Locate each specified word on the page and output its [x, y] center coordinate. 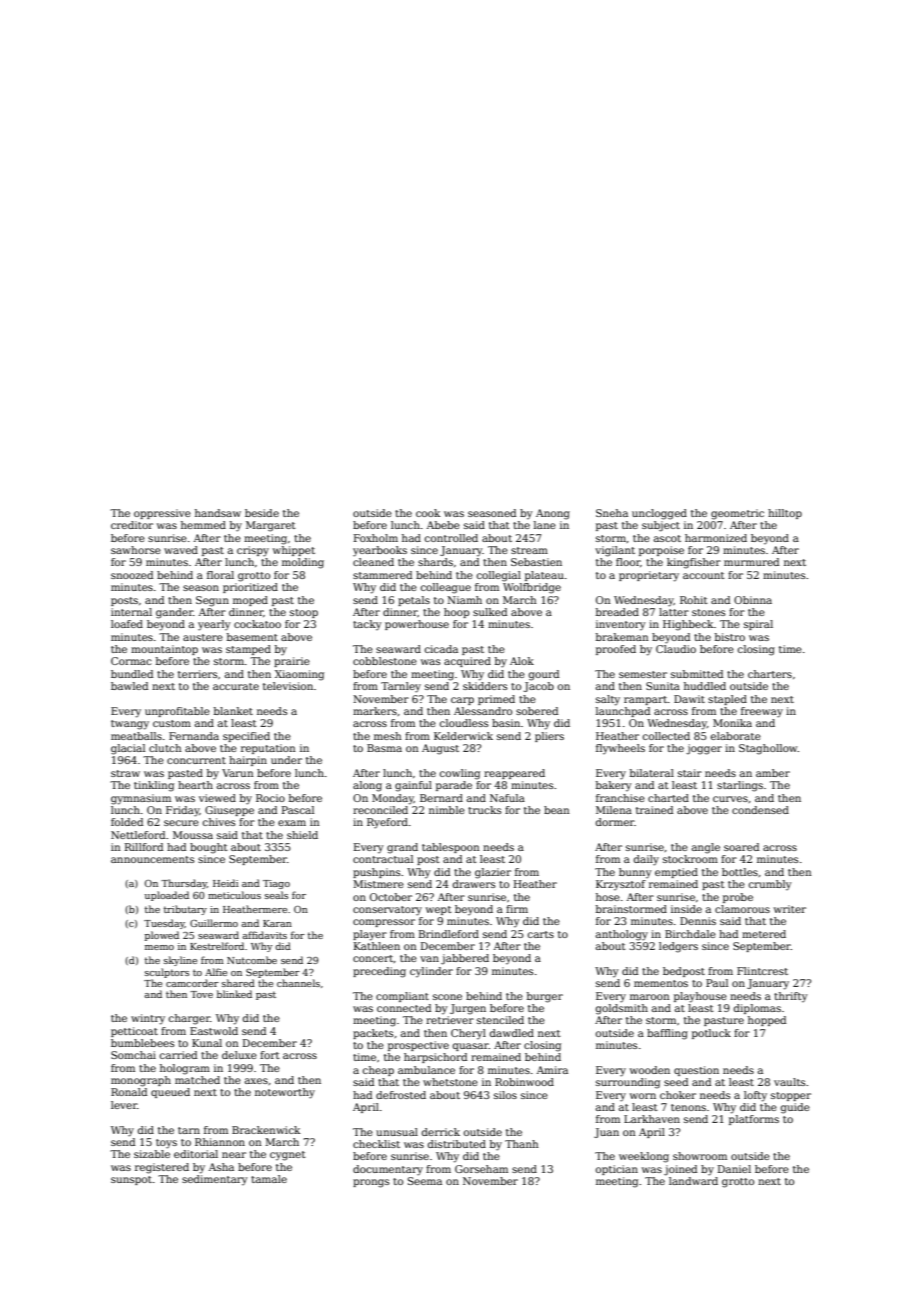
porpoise [661, 551]
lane [545, 525]
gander [174, 613]
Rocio [270, 798]
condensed [760, 810]
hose [608, 897]
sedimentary [215, 1180]
